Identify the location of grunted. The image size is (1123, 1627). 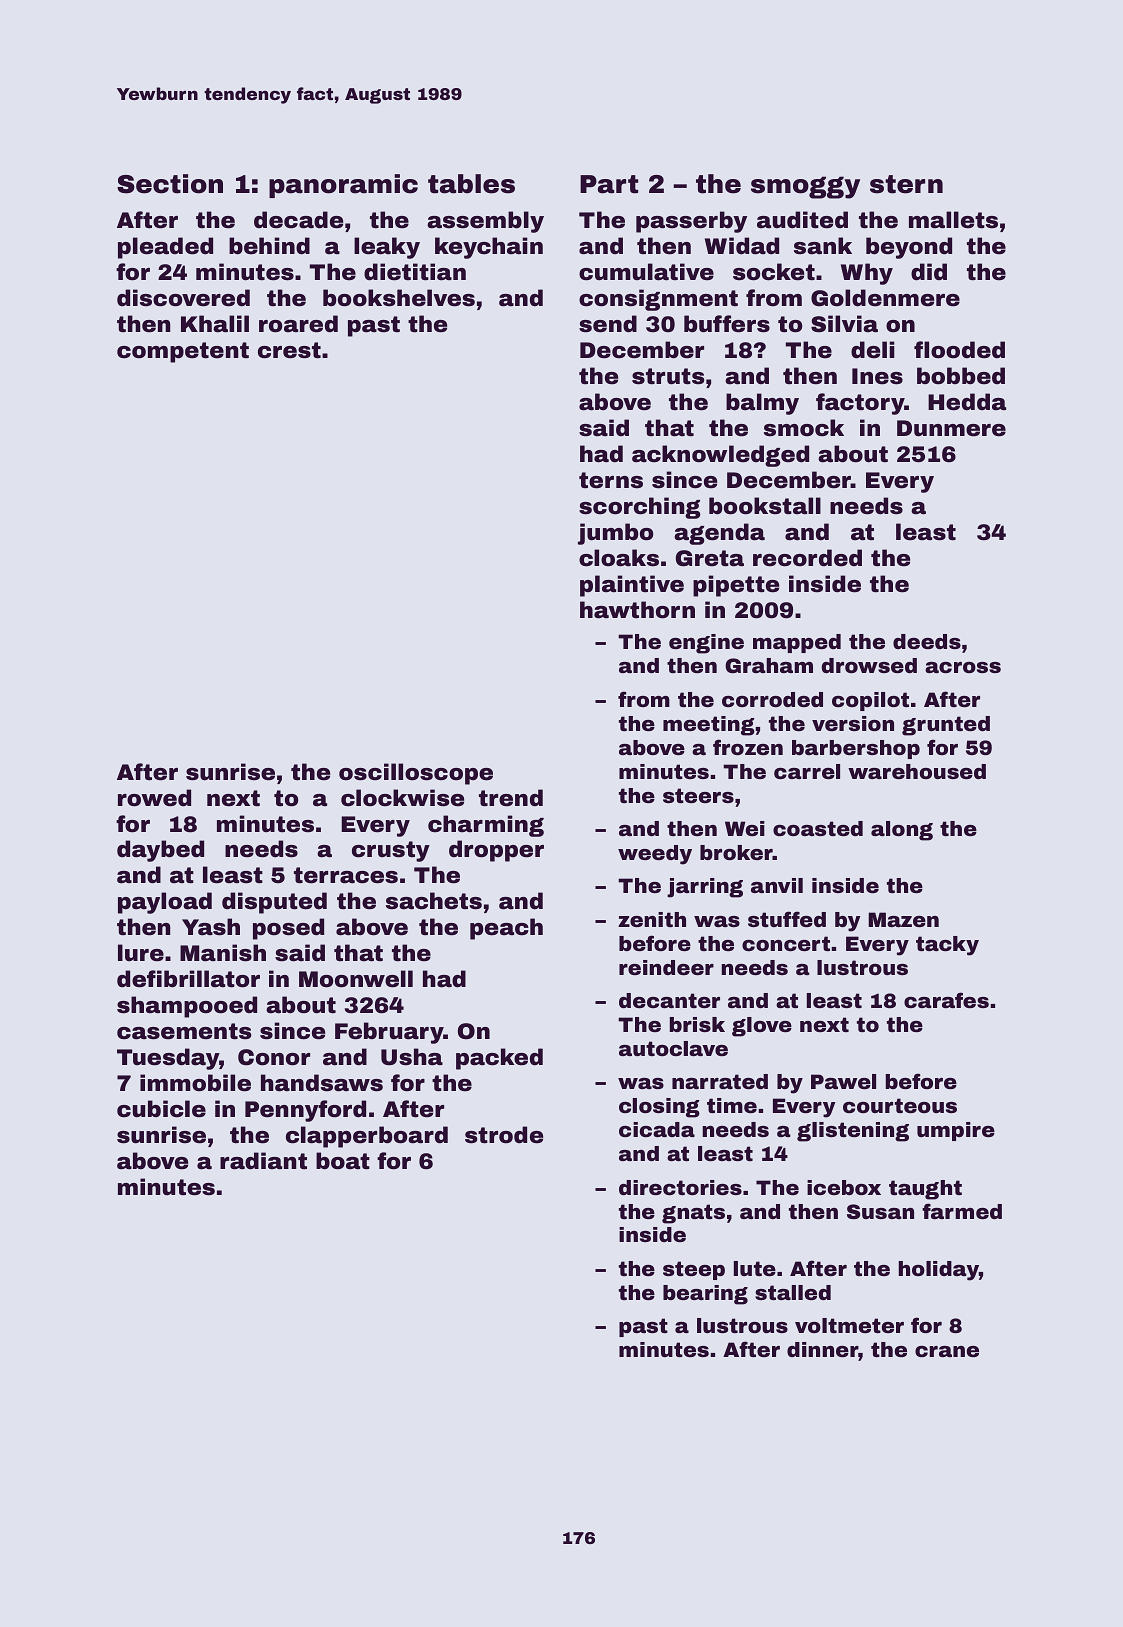
(946, 726).
